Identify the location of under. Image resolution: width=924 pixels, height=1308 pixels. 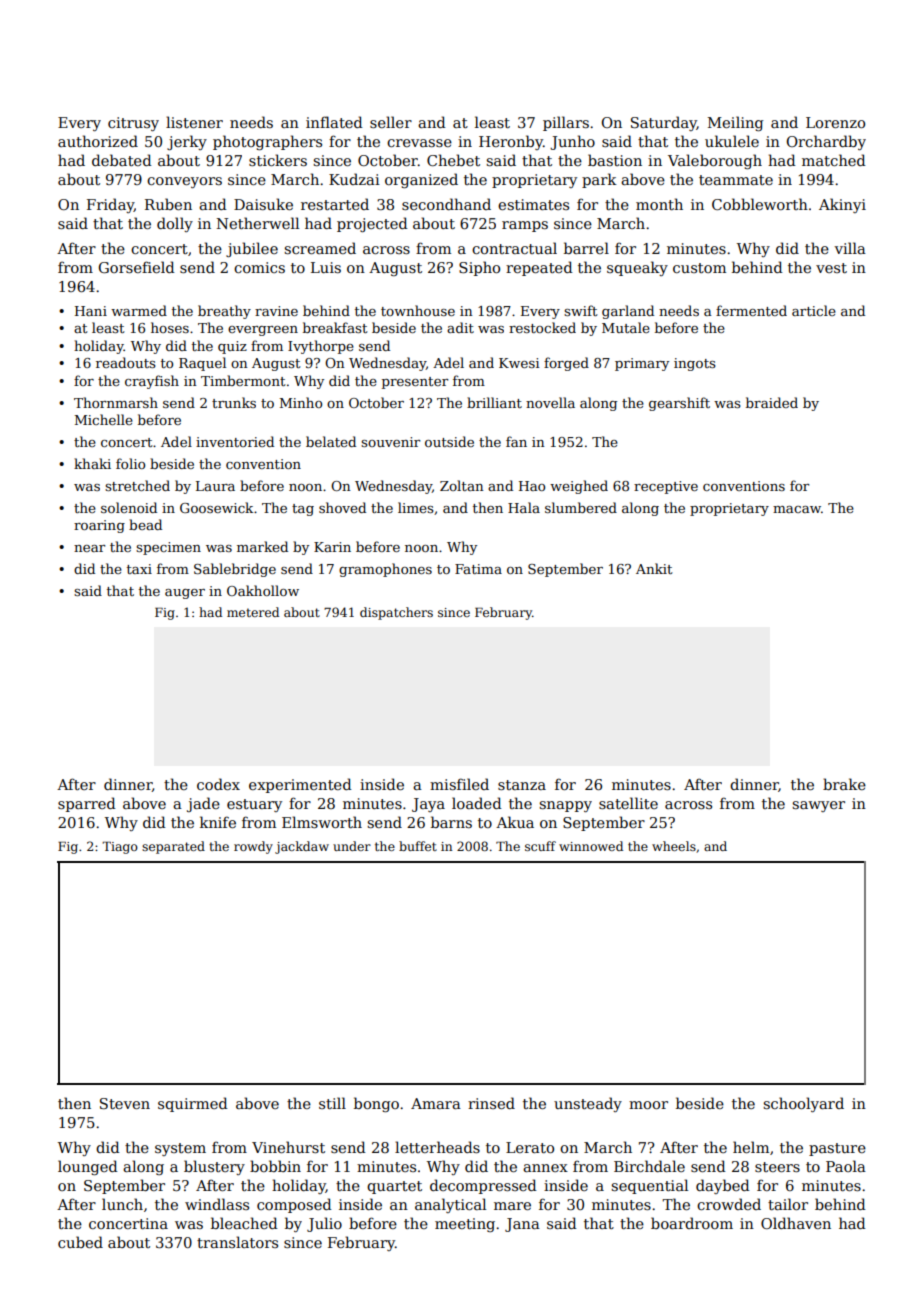
(352, 846).
